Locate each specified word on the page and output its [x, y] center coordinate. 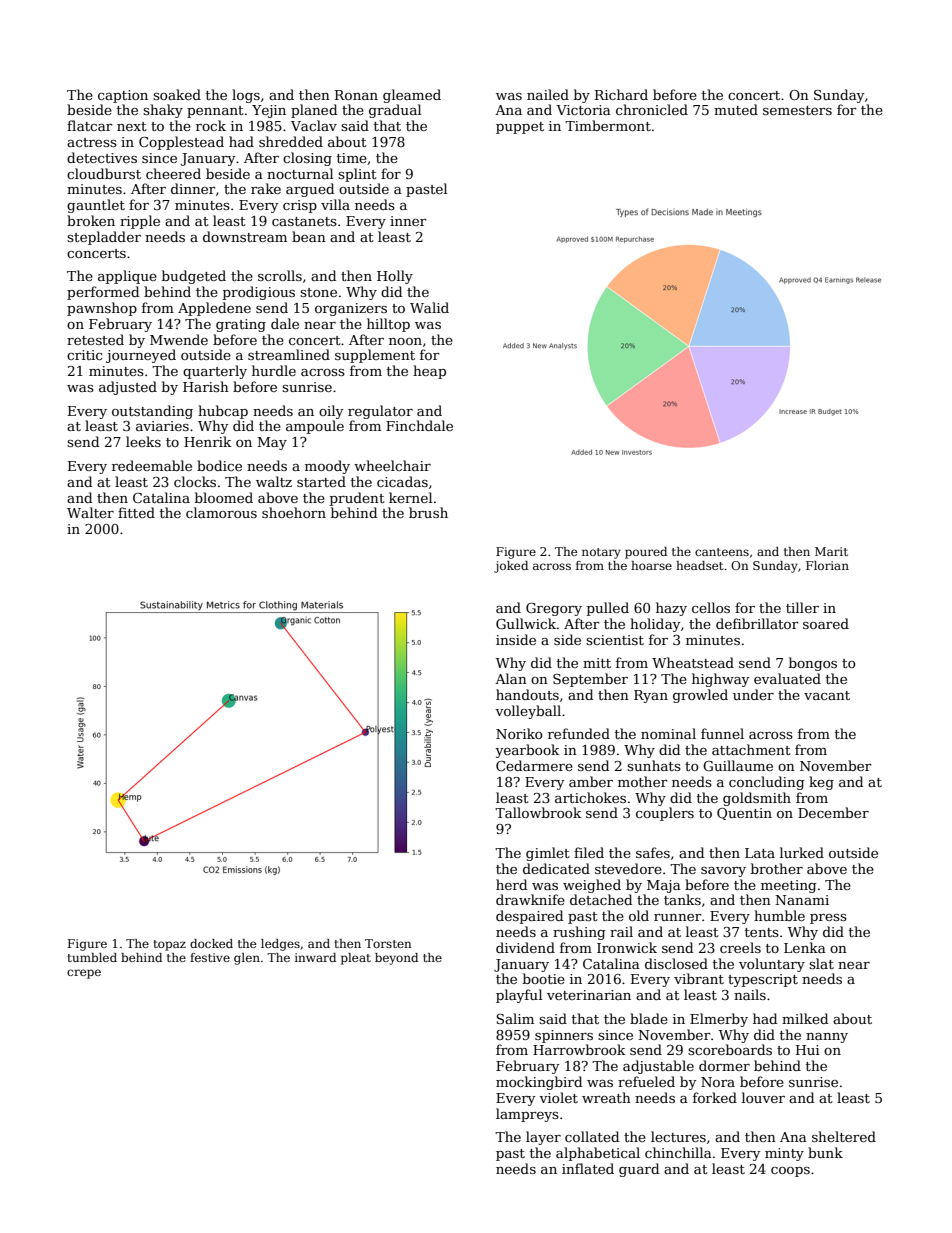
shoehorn [294, 512]
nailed [548, 94]
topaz [169, 945]
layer [543, 1138]
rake [266, 188]
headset [699, 565]
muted [736, 109]
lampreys [527, 1115]
